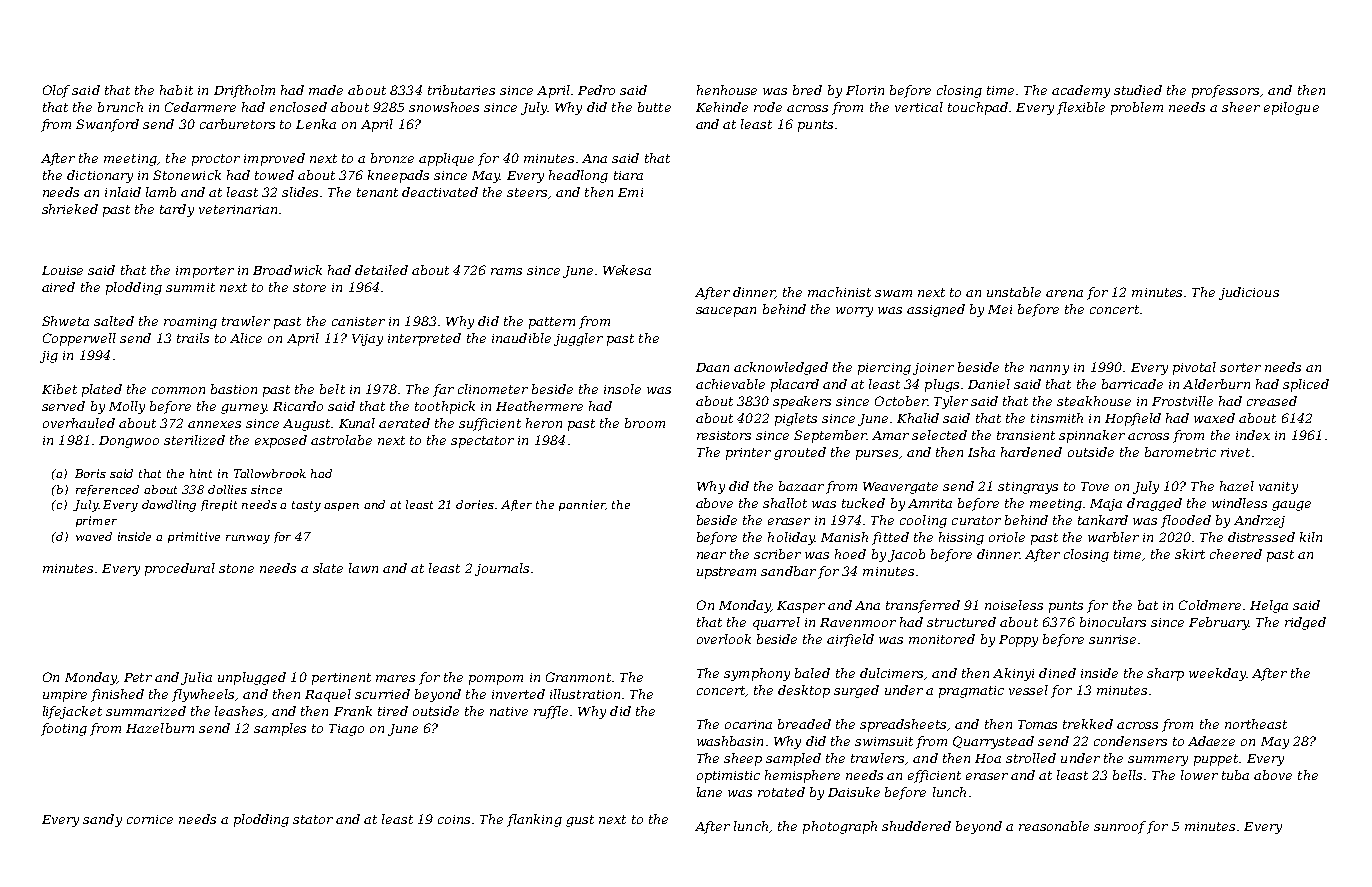 This screenshot has width=1372, height=887. What do you see at coordinates (768, 107) in the screenshot?
I see `rode` at bounding box center [768, 107].
